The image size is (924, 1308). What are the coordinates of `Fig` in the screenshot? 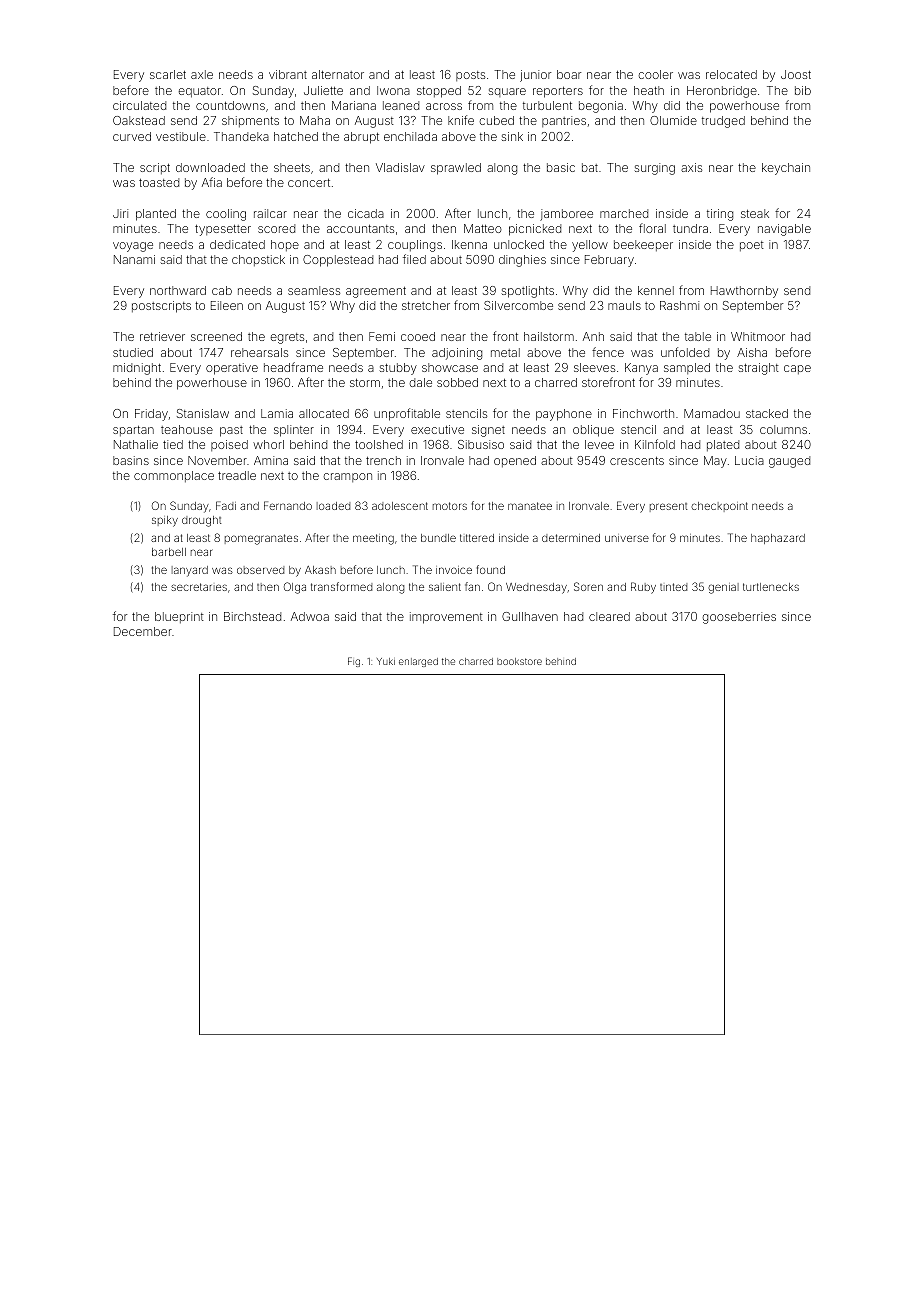 It's located at (354, 662).
